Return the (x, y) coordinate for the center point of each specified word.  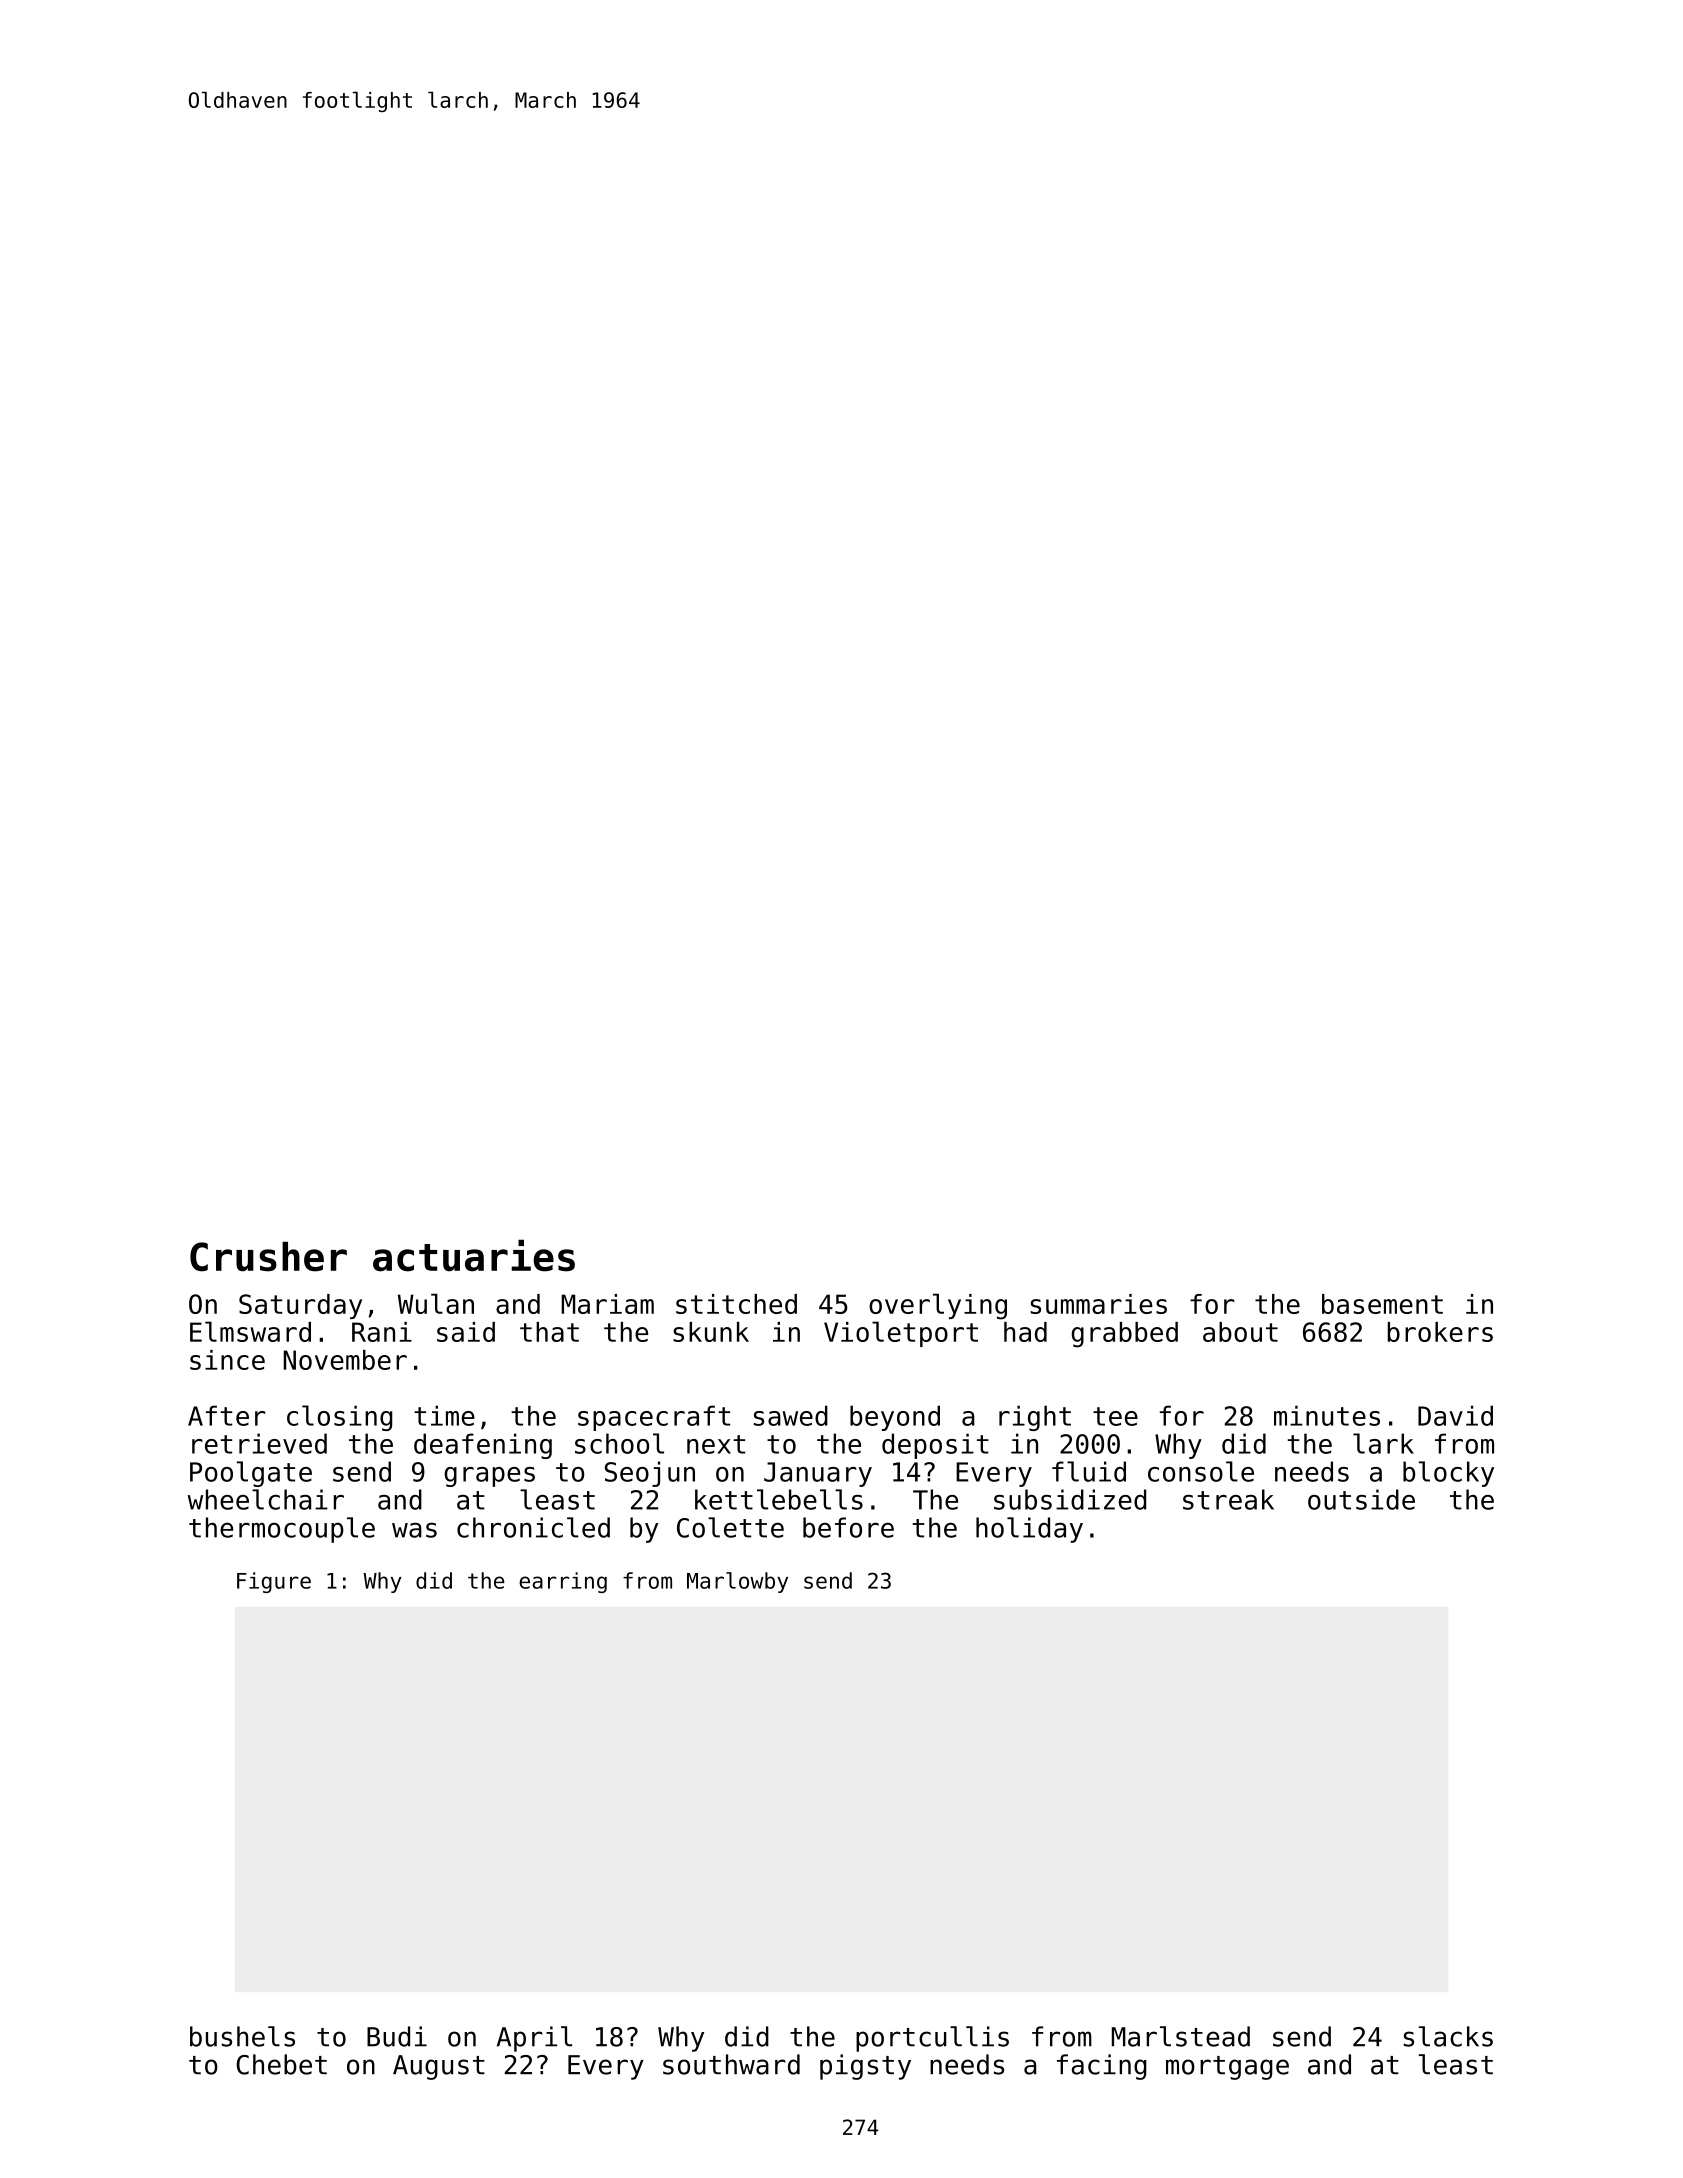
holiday (1029, 1530)
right (1035, 1418)
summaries (1098, 1304)
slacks (1448, 2036)
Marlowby (737, 1582)
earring (563, 1582)
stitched (736, 1304)
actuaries (474, 1255)
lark (1383, 1443)
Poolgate (251, 1474)
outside (1361, 1499)
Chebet (281, 2064)
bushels (242, 2036)
